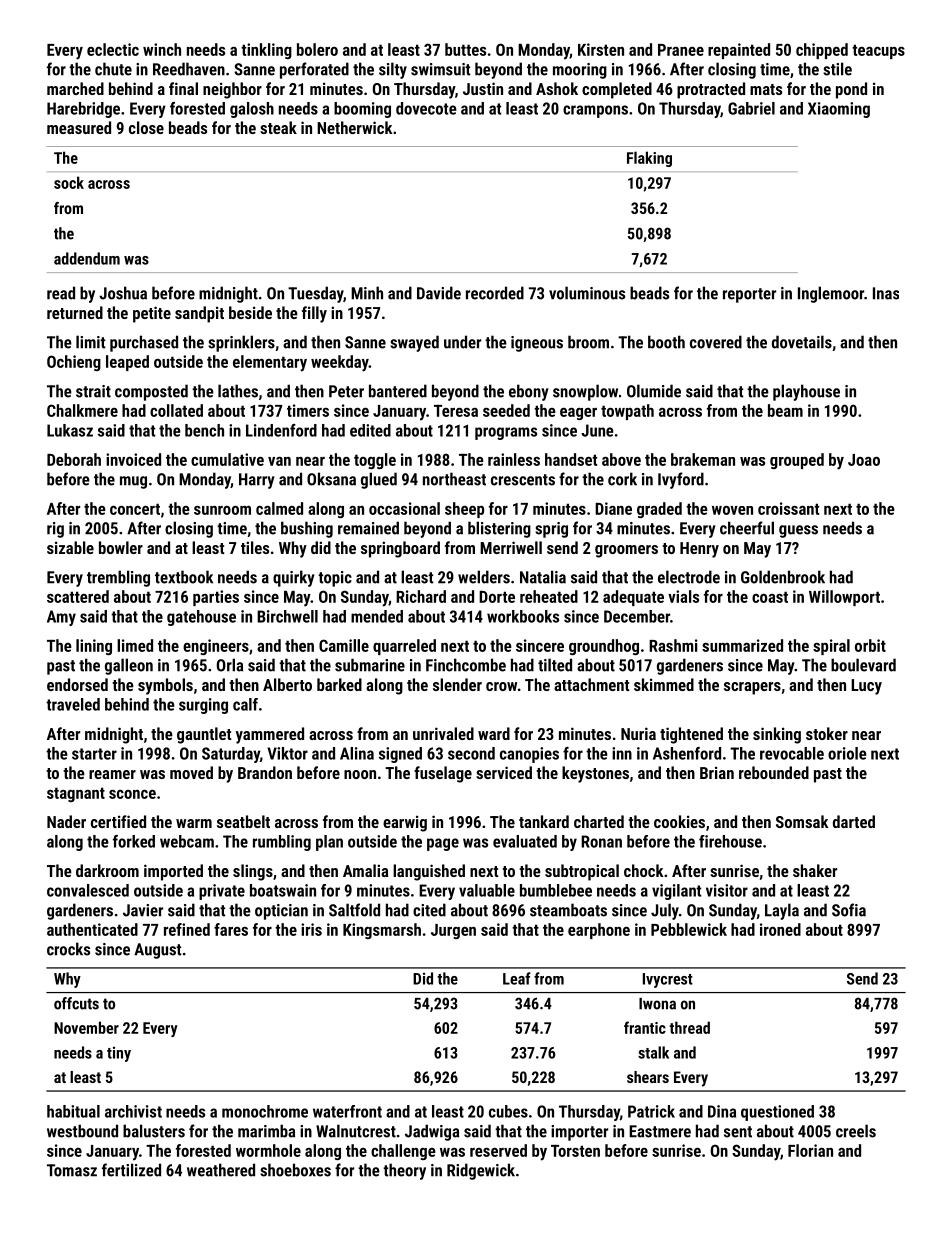  What do you see at coordinates (368, 528) in the screenshot?
I see `remained` at bounding box center [368, 528].
